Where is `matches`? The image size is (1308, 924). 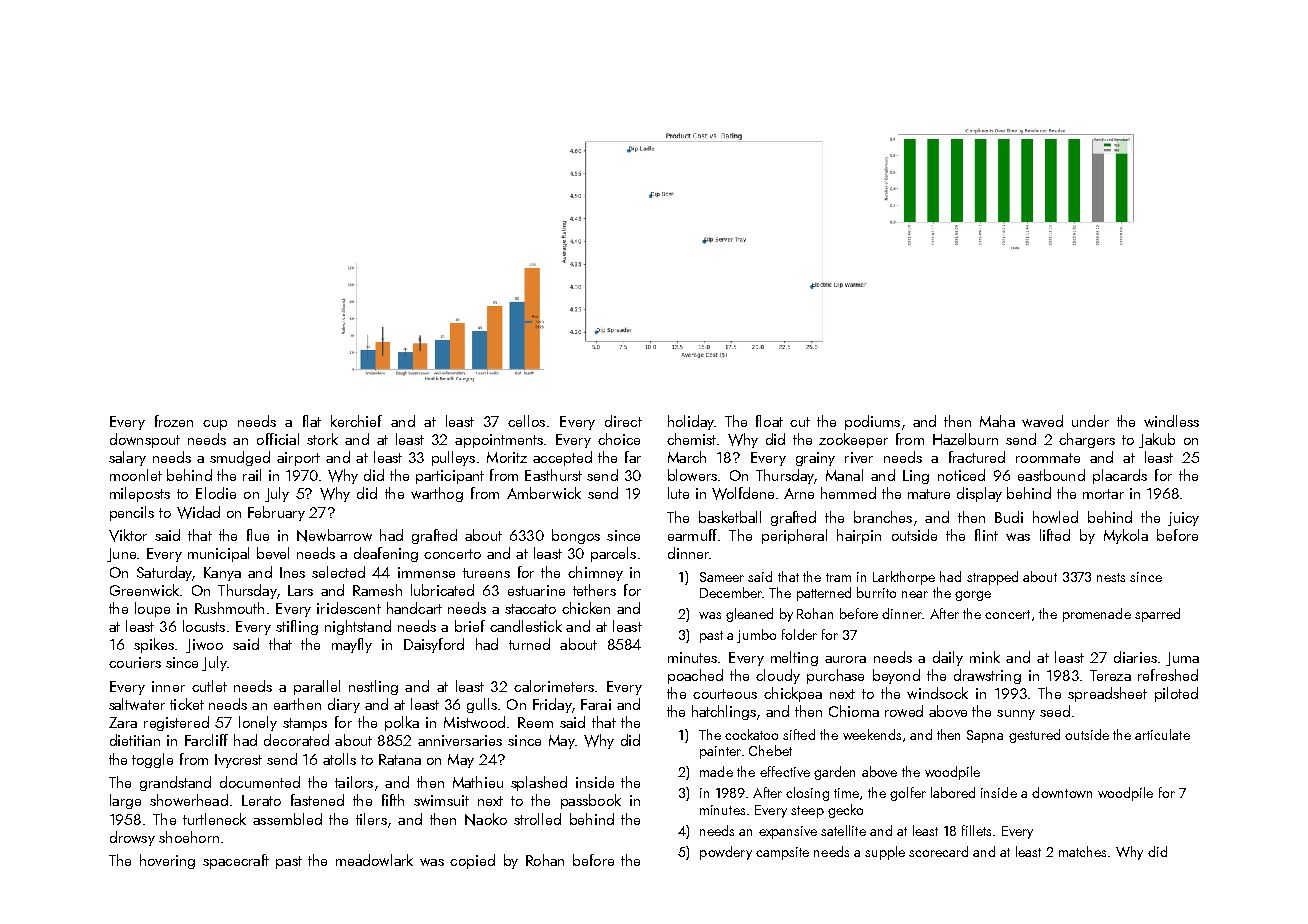 matches is located at coordinates (1082, 851).
